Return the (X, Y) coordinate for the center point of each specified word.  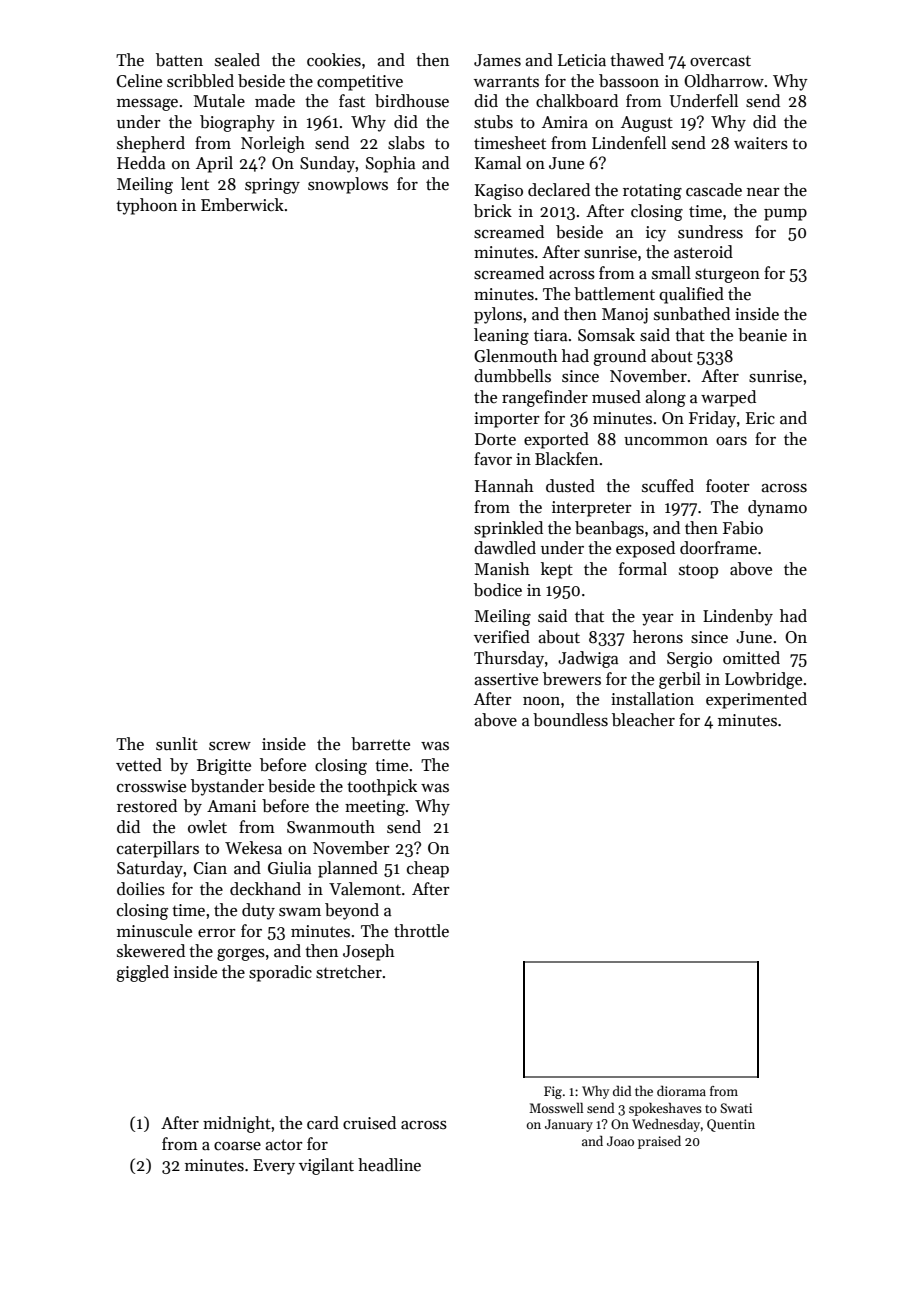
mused (616, 397)
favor (493, 458)
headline (389, 1165)
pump (785, 215)
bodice (498, 590)
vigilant (326, 1166)
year (658, 620)
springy (272, 186)
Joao (620, 1141)
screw (230, 746)
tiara (550, 335)
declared (559, 190)
